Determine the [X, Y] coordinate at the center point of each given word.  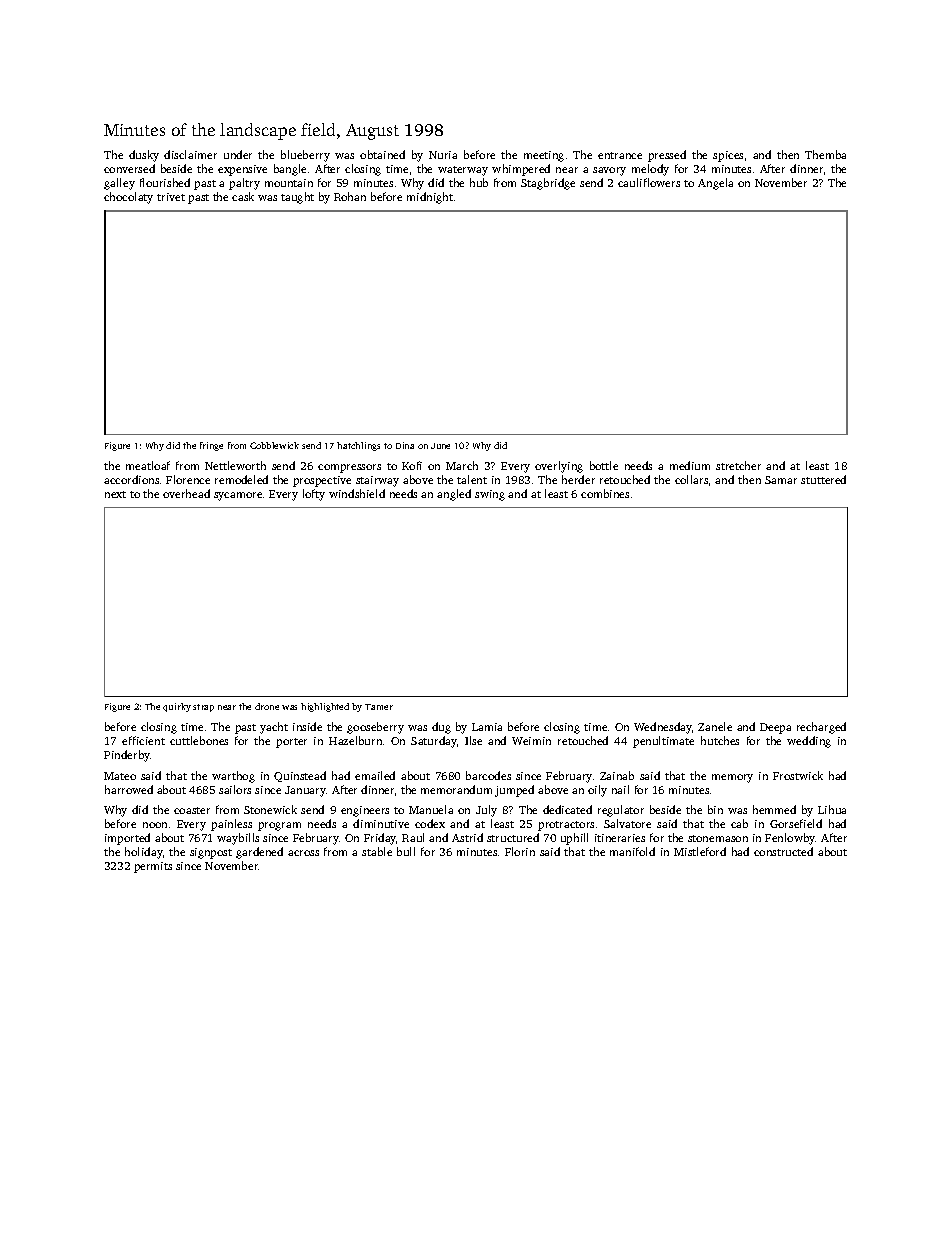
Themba [825, 154]
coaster [192, 810]
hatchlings [358, 446]
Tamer [379, 707]
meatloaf [148, 465]
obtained [382, 154]
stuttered [823, 479]
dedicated [567, 809]
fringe [211, 446]
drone [267, 706]
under [238, 154]
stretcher [738, 465]
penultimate [663, 742]
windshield [357, 493]
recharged [821, 728]
